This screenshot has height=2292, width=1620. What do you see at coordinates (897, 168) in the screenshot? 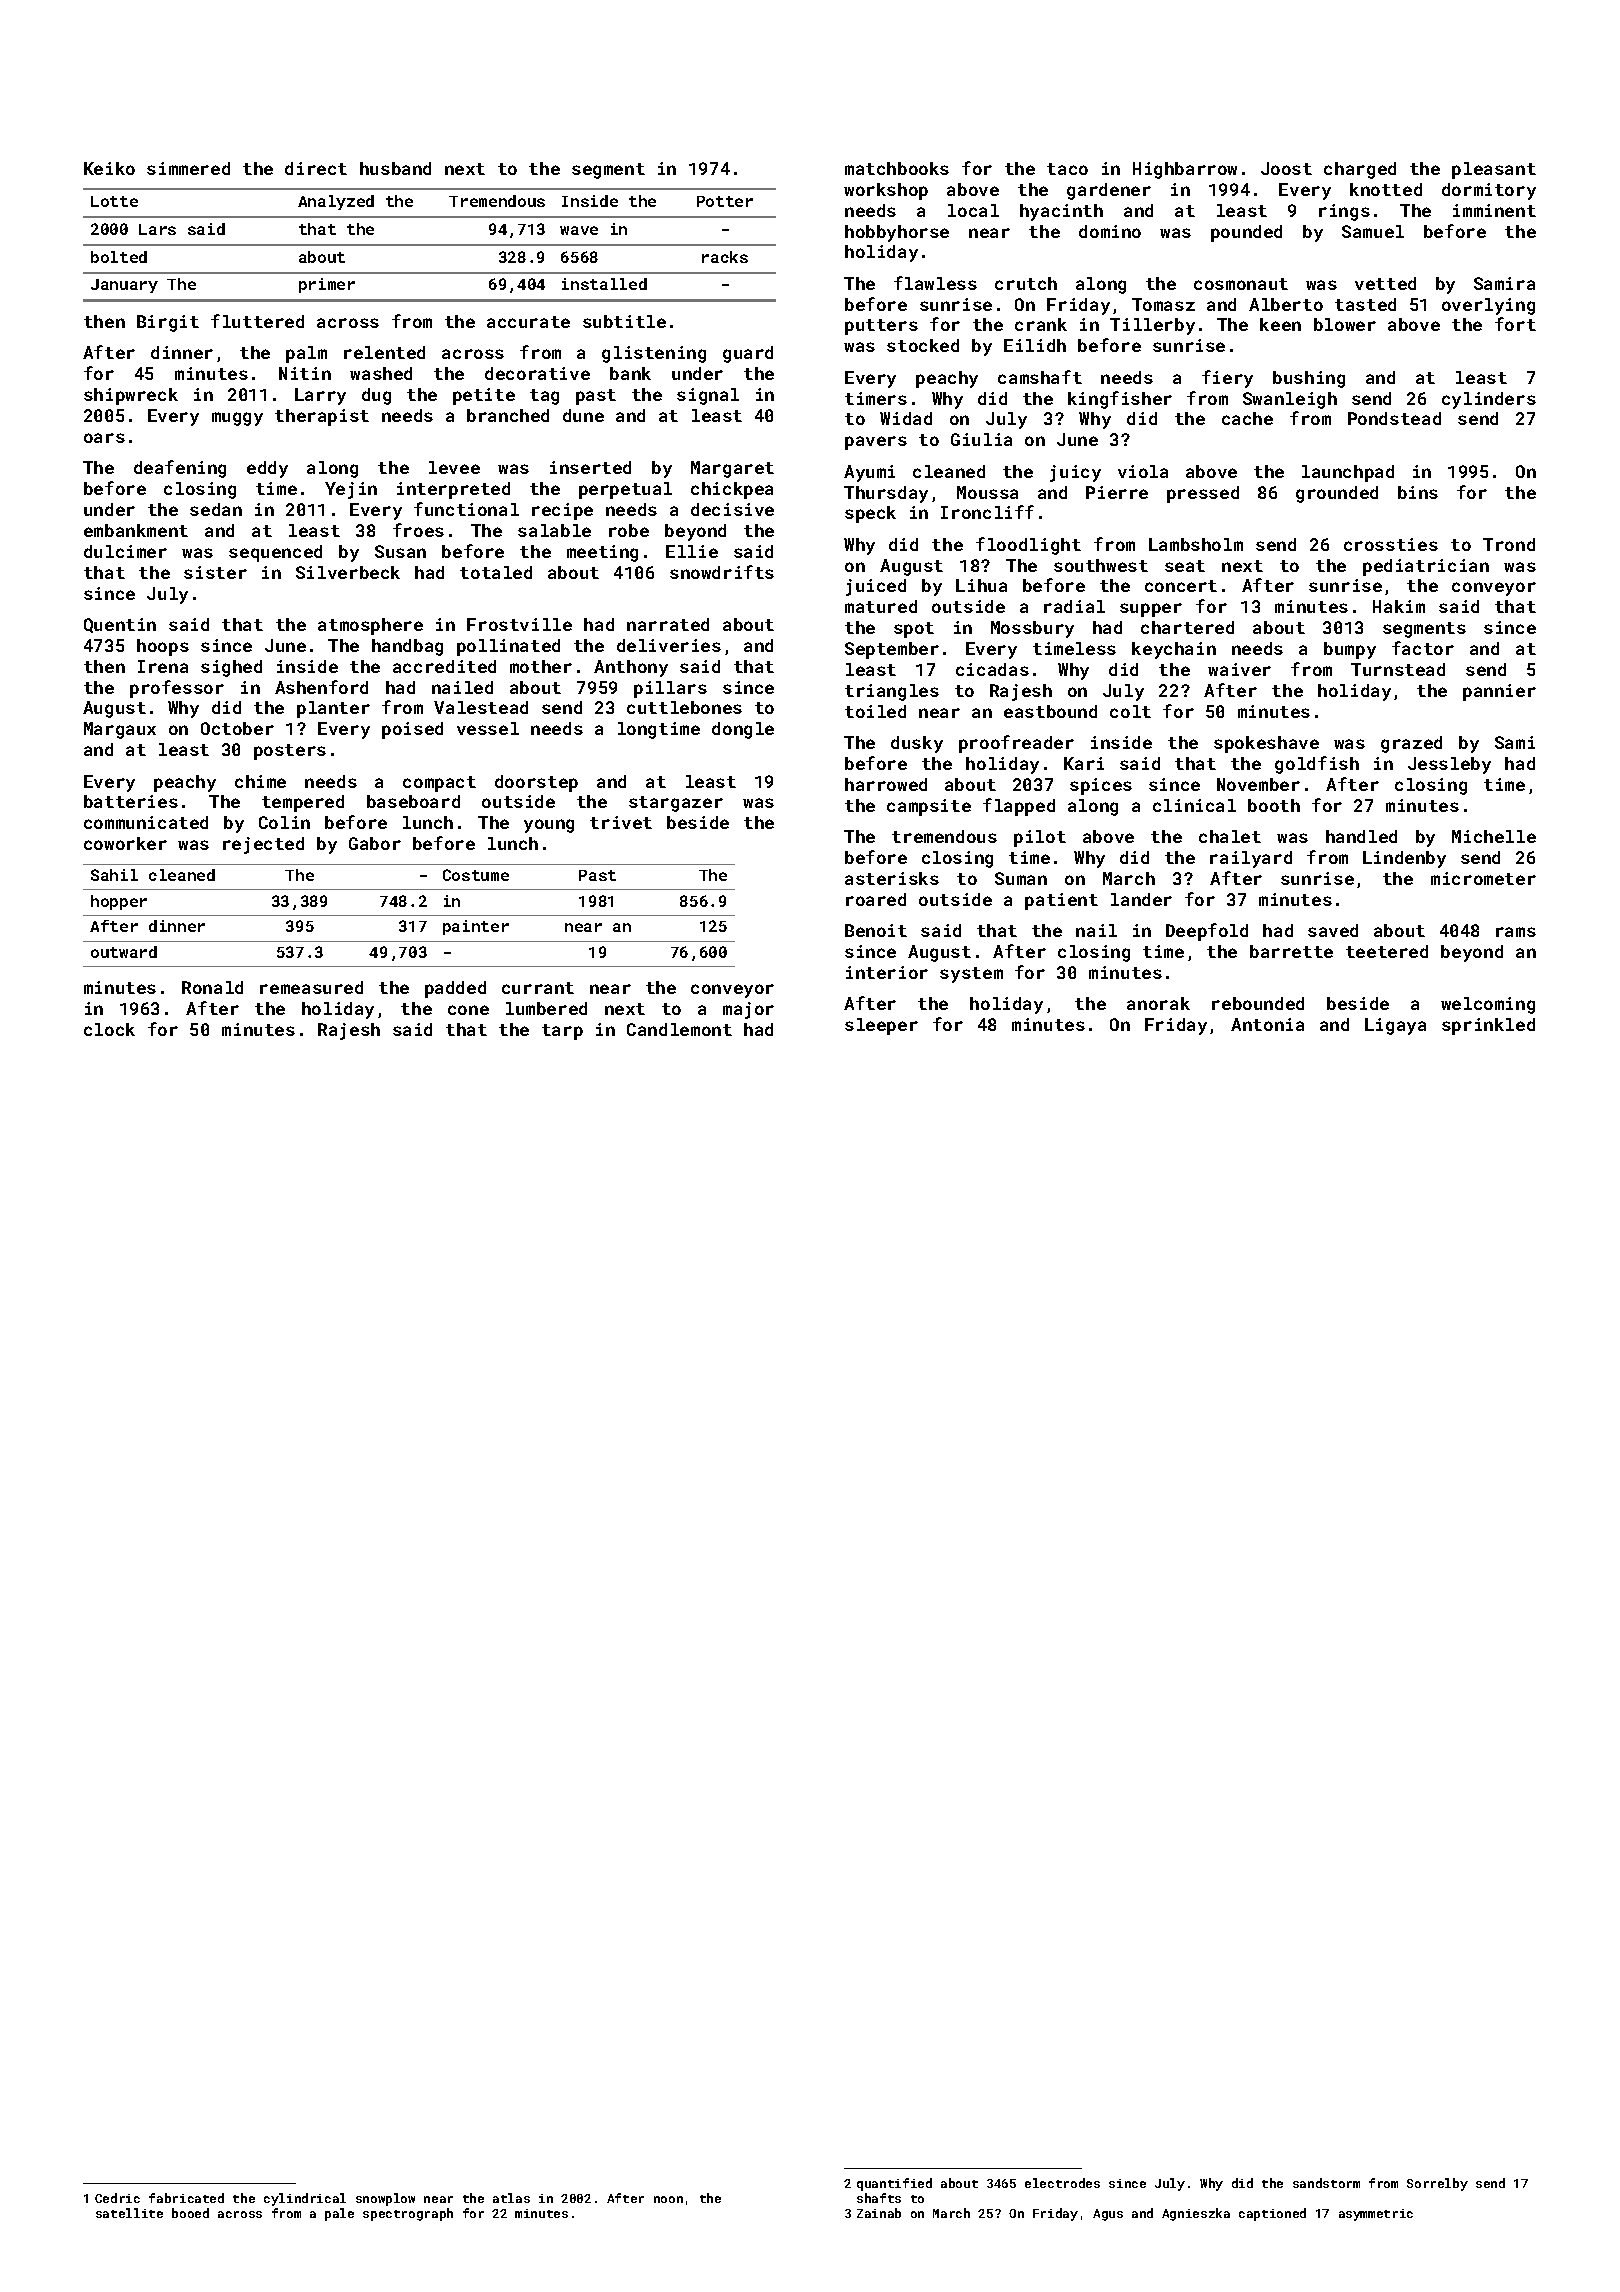
I see `matchbooks` at bounding box center [897, 168].
